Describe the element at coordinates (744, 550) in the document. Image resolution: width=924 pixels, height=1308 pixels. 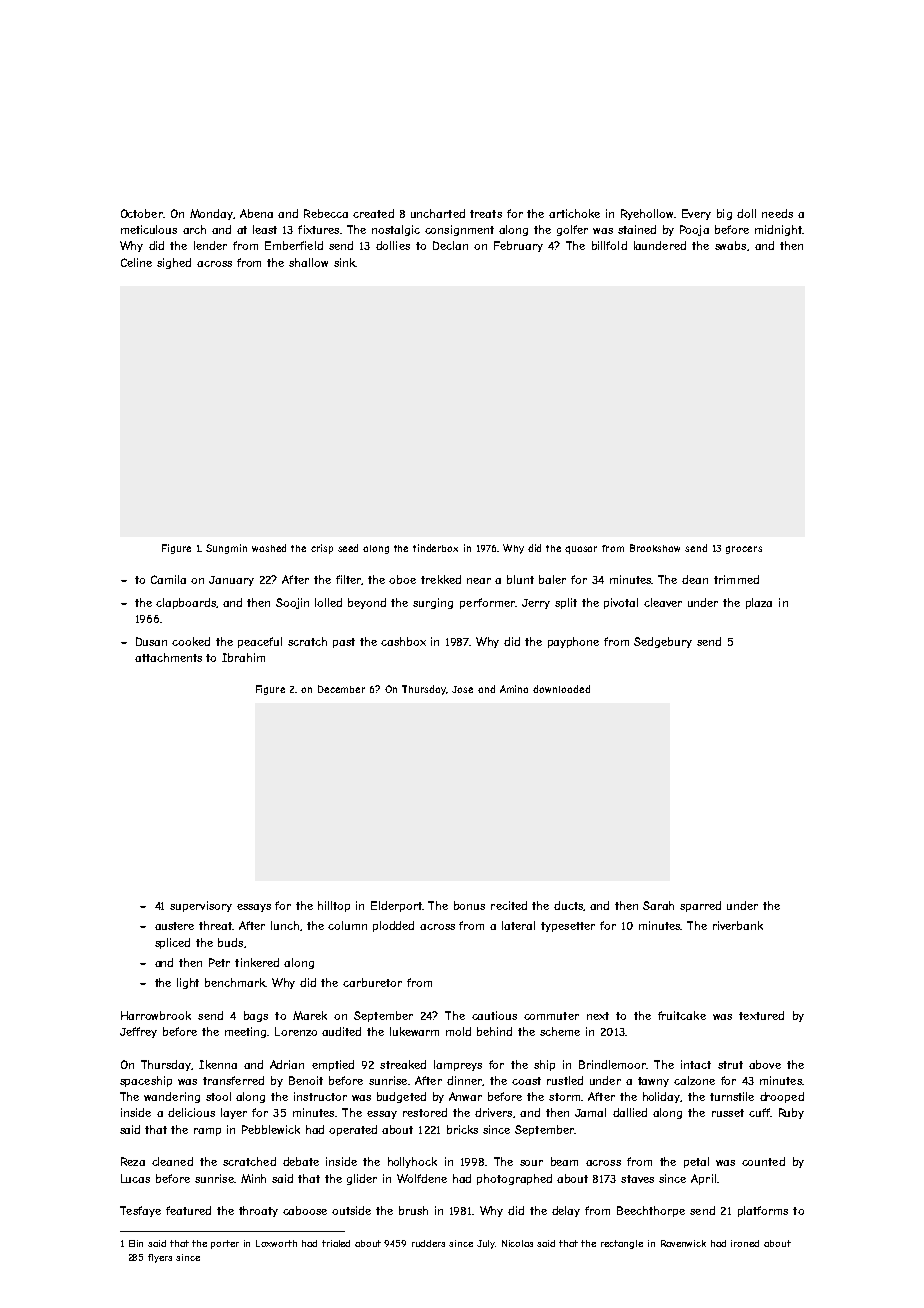
I see `grocers` at that location.
